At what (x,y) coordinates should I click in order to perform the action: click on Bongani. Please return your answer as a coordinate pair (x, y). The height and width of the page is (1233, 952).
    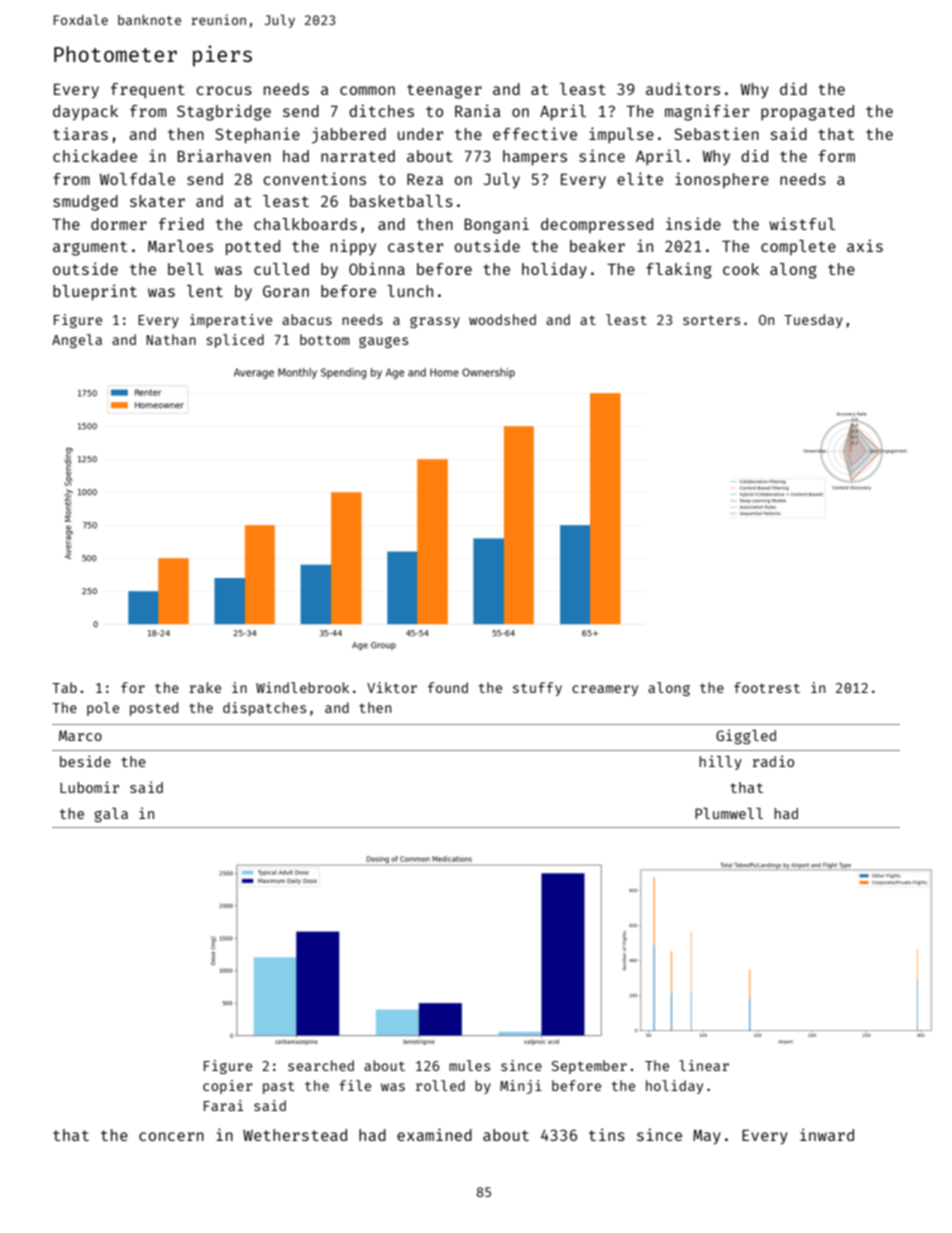
    Looking at the image, I should click on (497, 225).
